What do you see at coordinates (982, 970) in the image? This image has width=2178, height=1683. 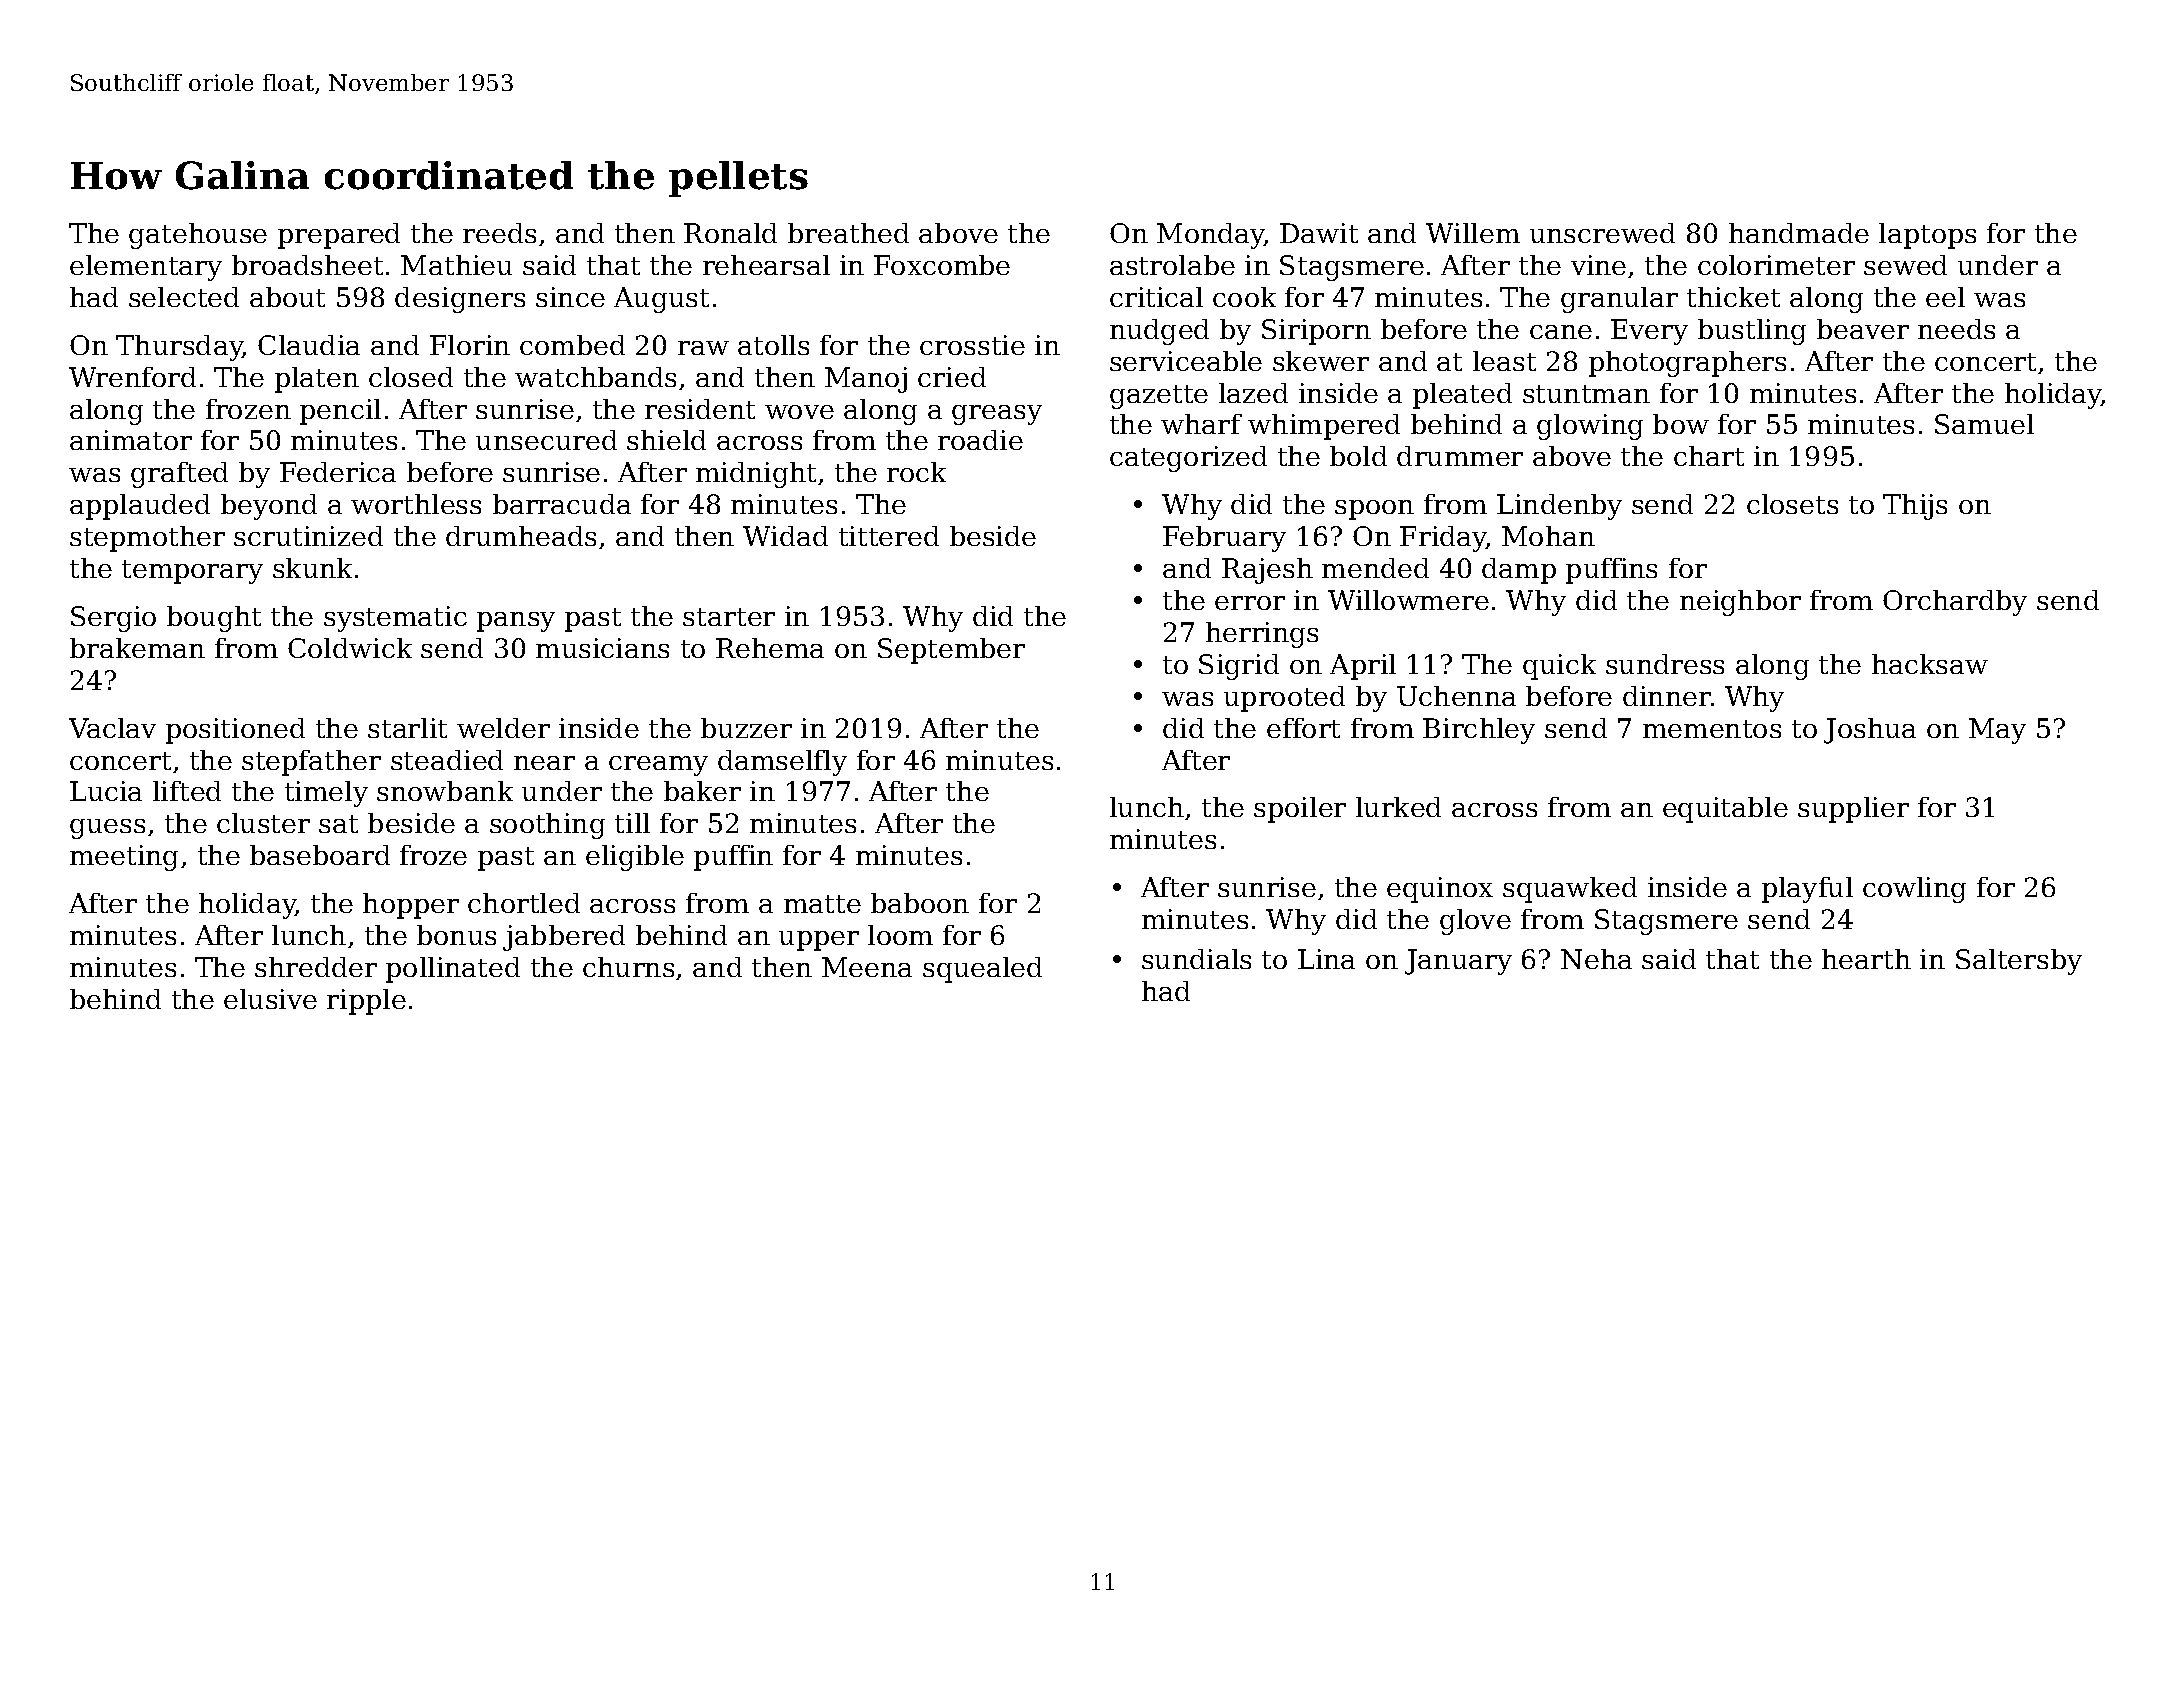 I see `squealed` at bounding box center [982, 970].
